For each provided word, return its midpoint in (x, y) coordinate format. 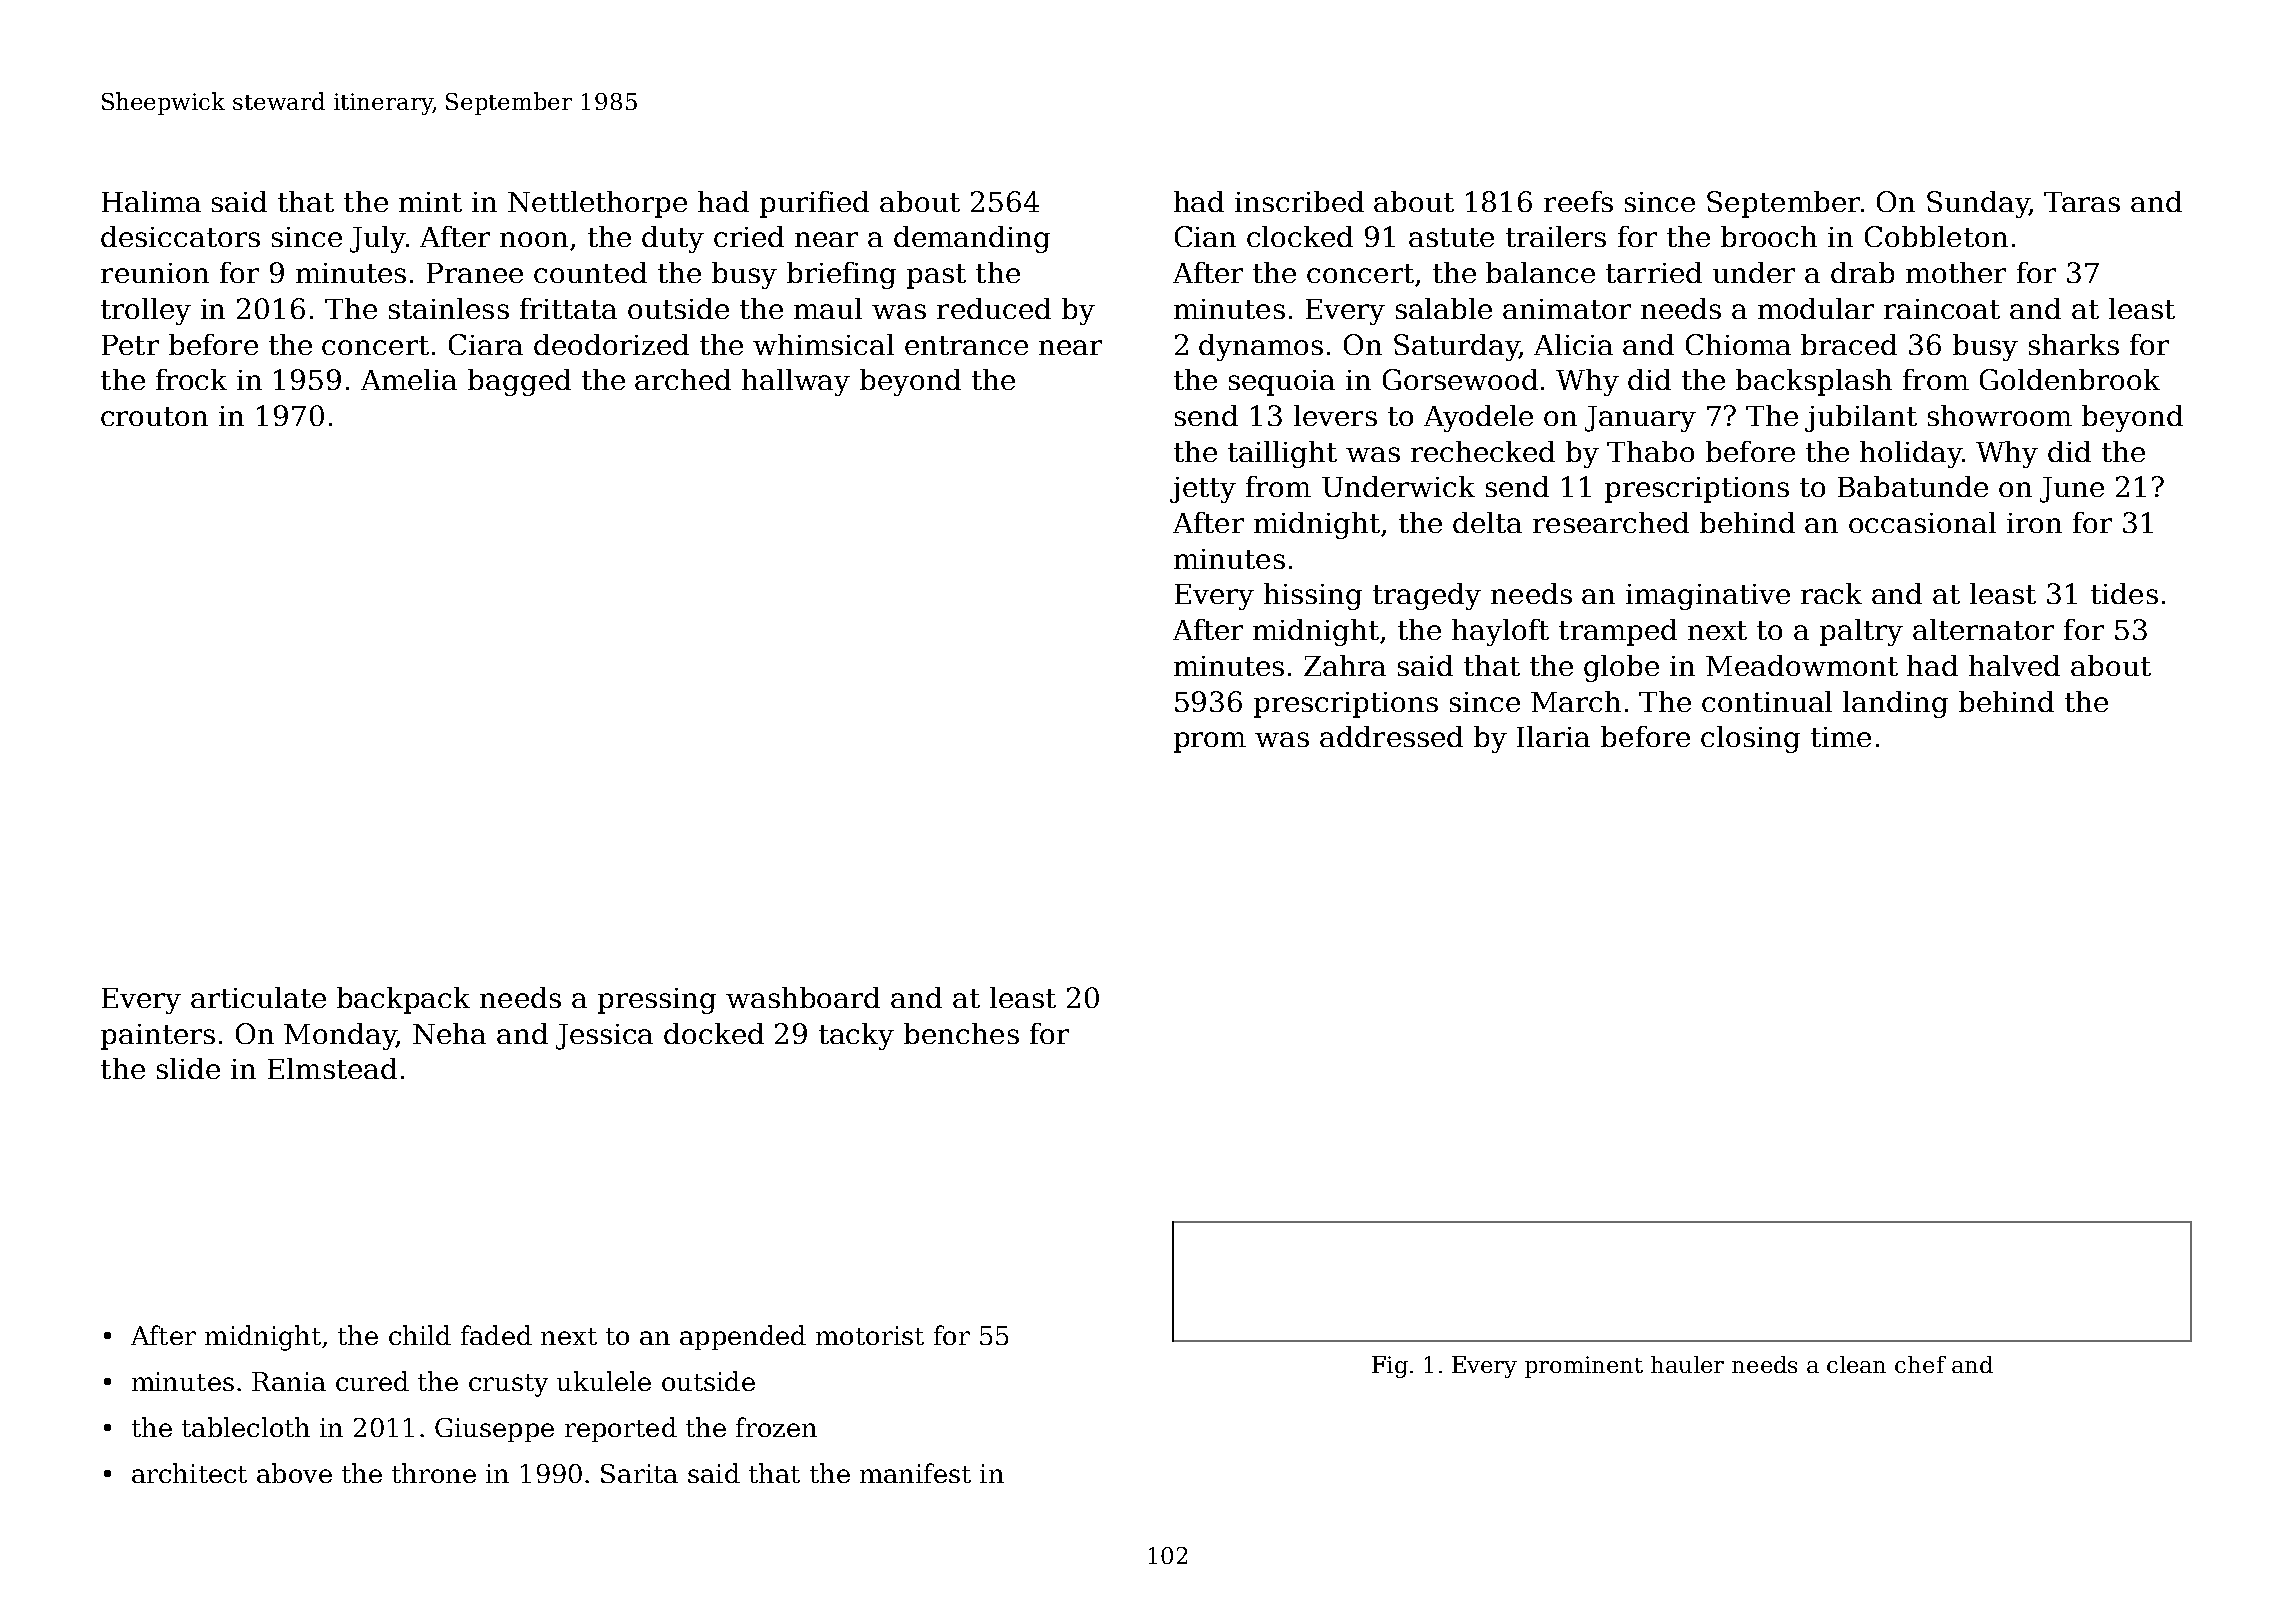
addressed (1391, 736)
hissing (1313, 596)
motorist (870, 1335)
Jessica (604, 1037)
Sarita (639, 1473)
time (1841, 737)
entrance (966, 345)
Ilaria (1553, 736)
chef (1920, 1364)
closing (1750, 739)
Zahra (1345, 665)
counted (590, 272)
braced (1849, 344)
